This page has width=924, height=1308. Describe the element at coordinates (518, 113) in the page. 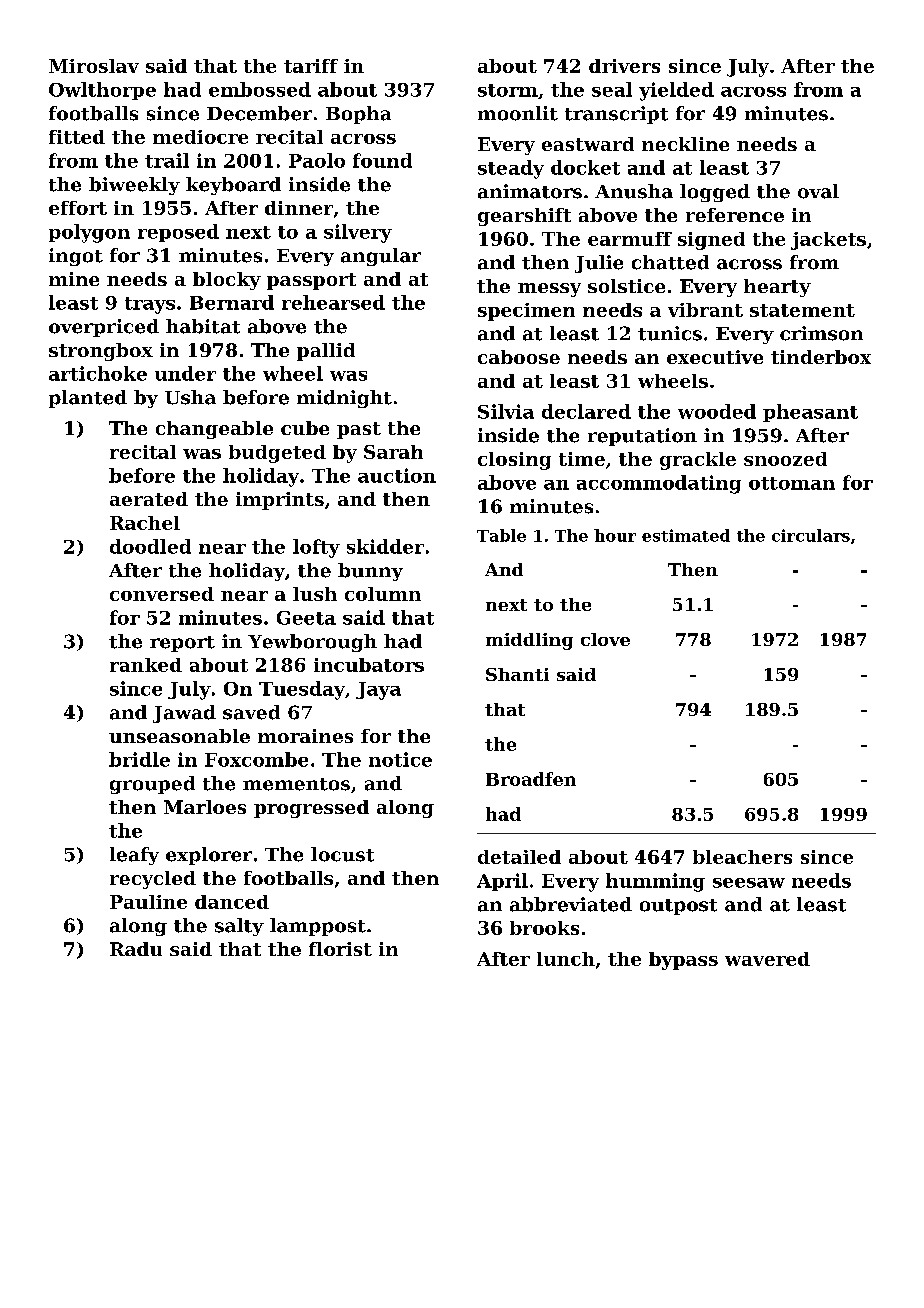

I see `moonlit` at that location.
